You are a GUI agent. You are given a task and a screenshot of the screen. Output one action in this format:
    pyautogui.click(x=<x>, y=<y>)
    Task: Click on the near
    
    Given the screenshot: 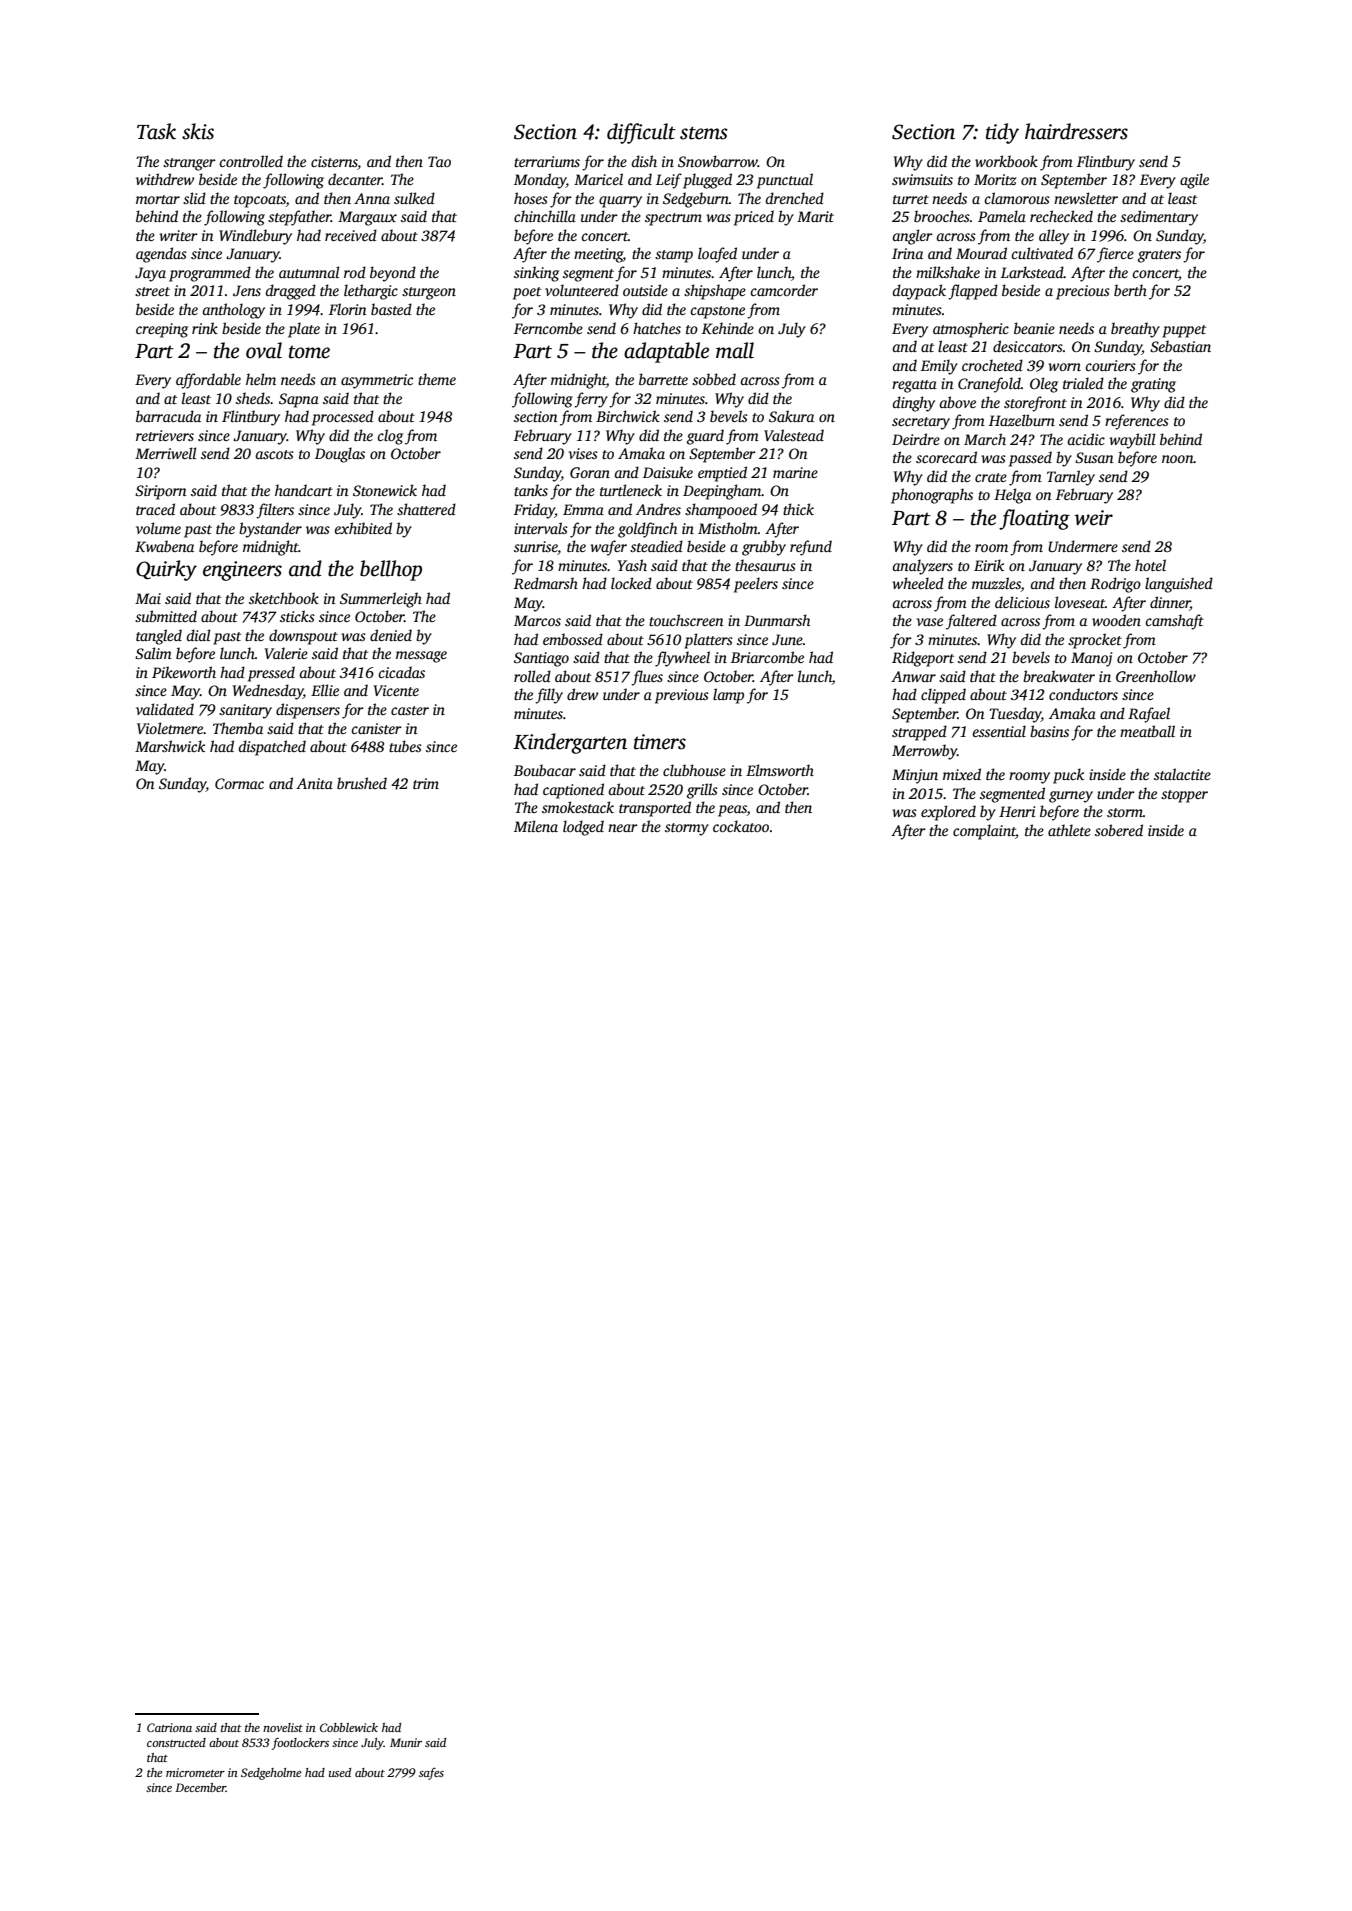 What is the action you would take?
    pyautogui.click(x=623, y=828)
